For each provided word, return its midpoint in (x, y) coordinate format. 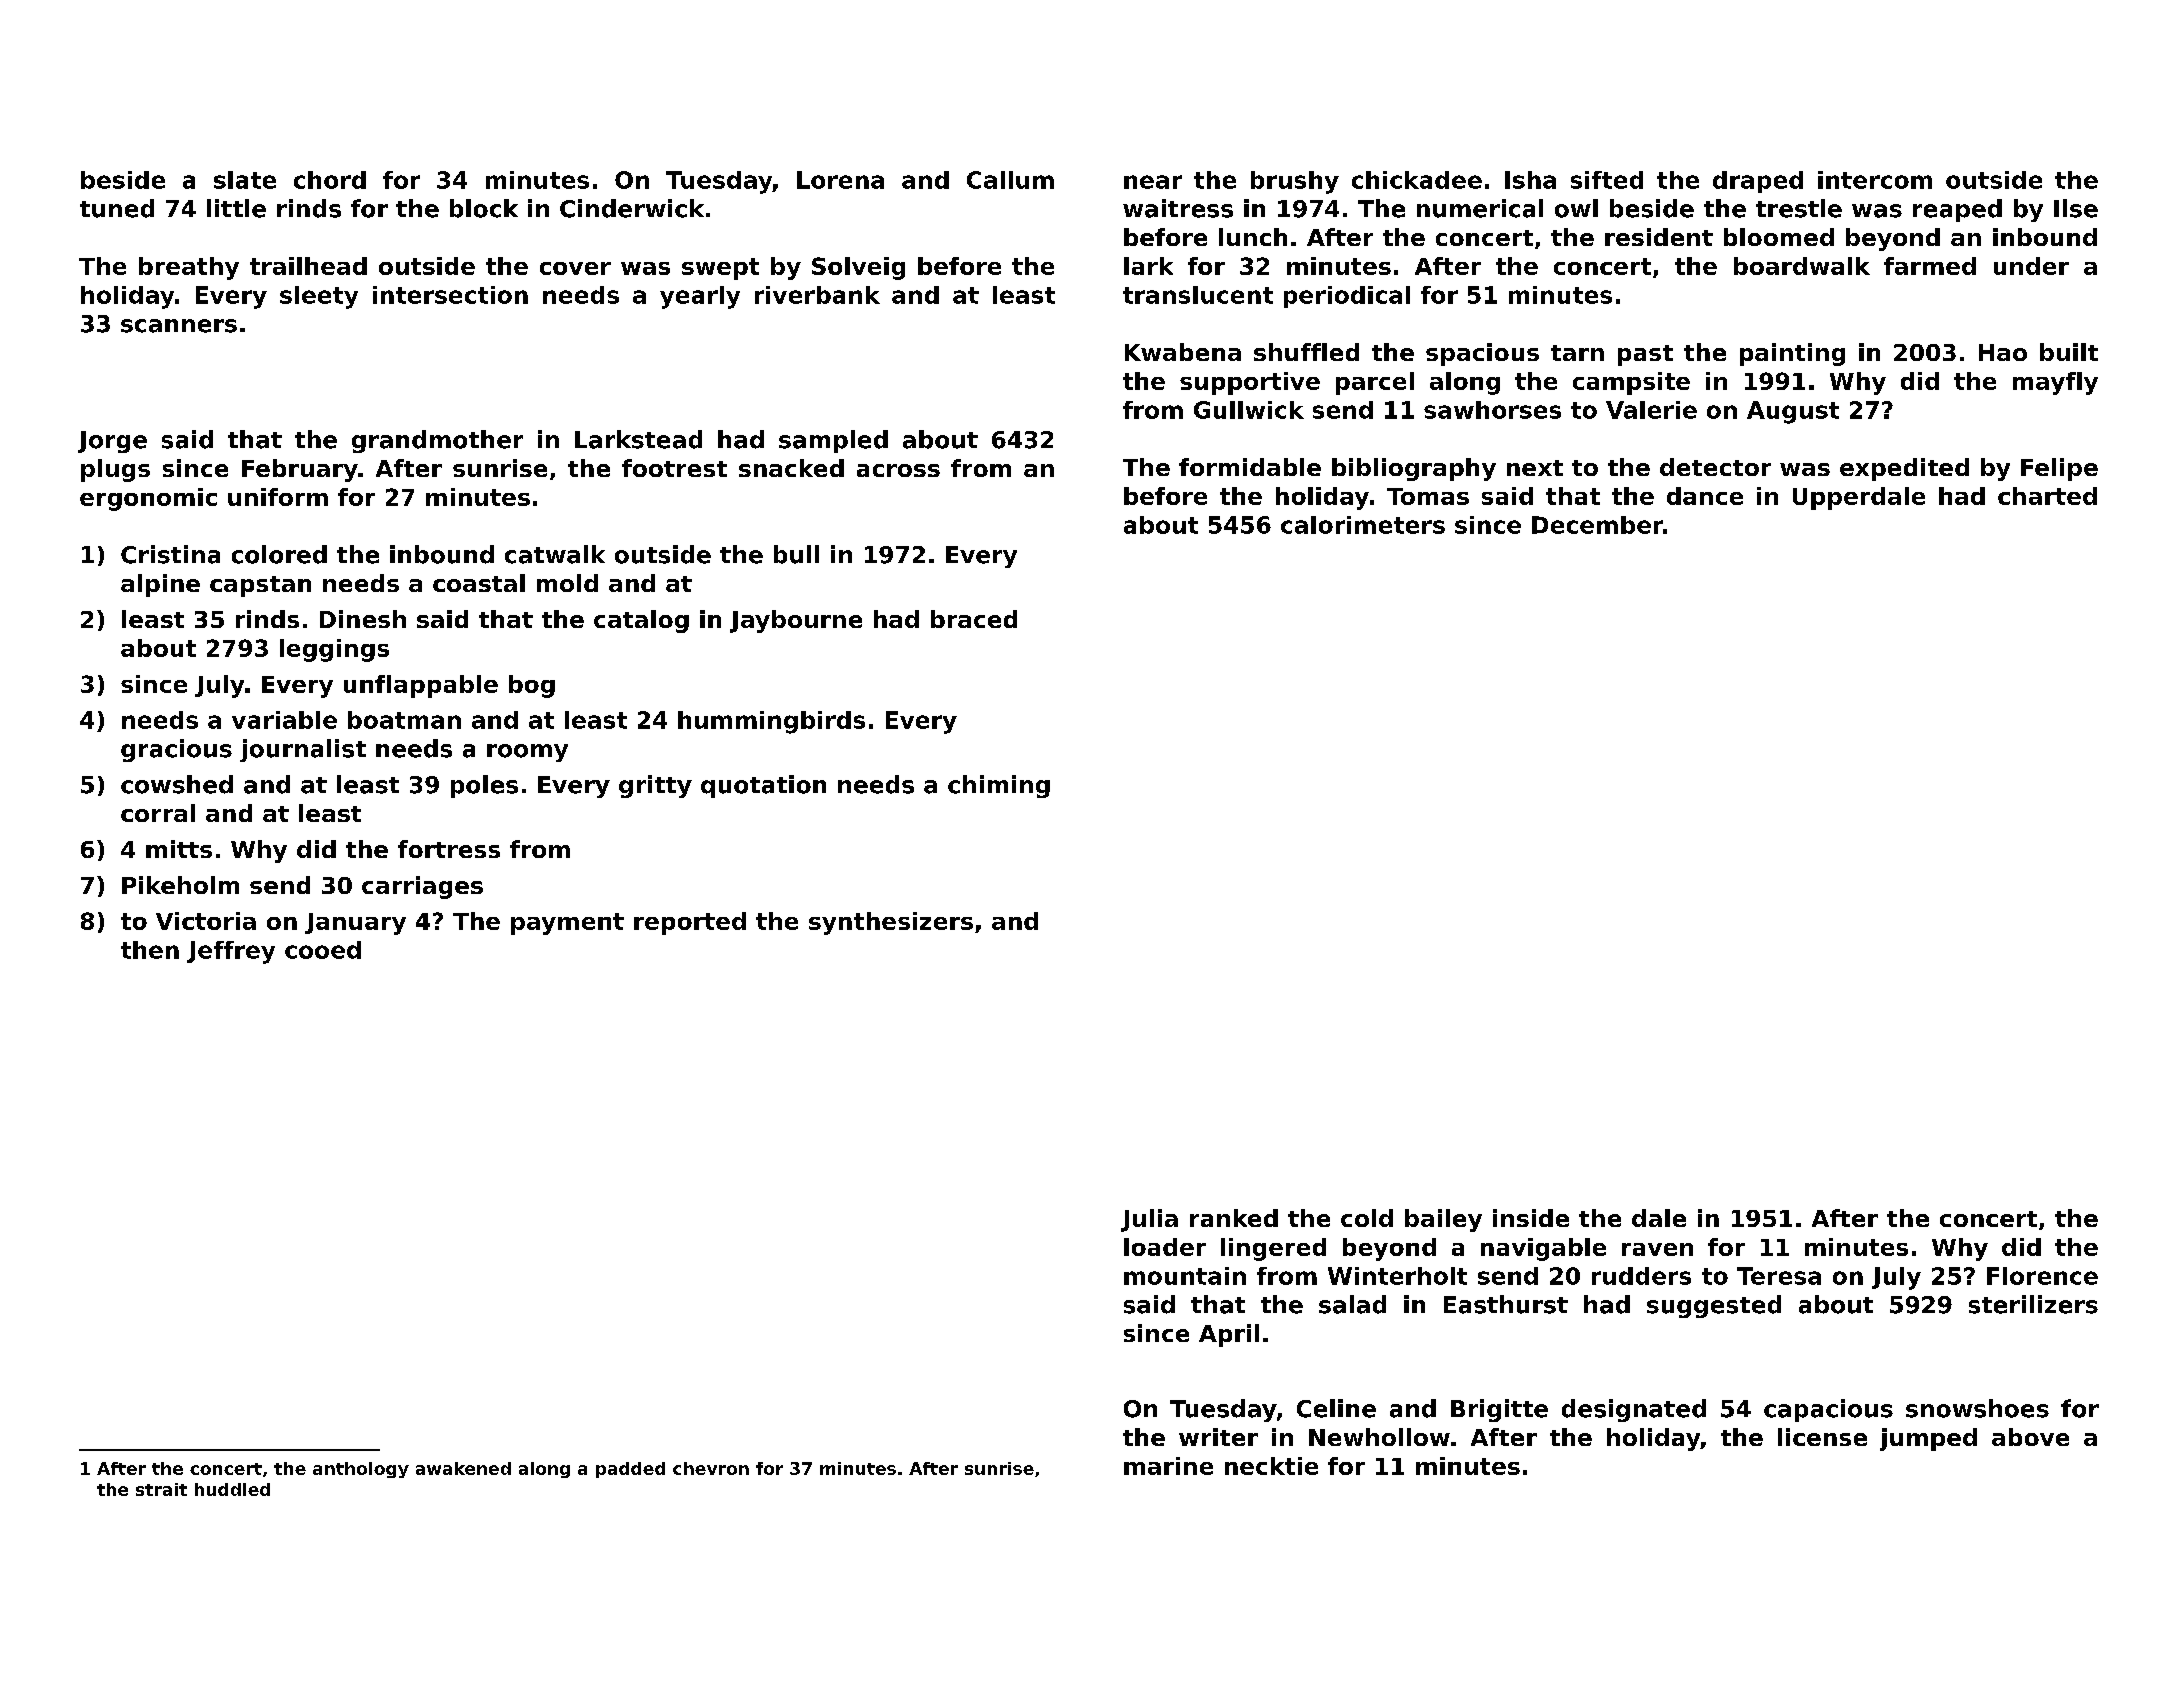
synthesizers (891, 923)
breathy (189, 268)
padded (630, 1470)
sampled (833, 441)
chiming (999, 786)
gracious (176, 750)
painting (1792, 354)
